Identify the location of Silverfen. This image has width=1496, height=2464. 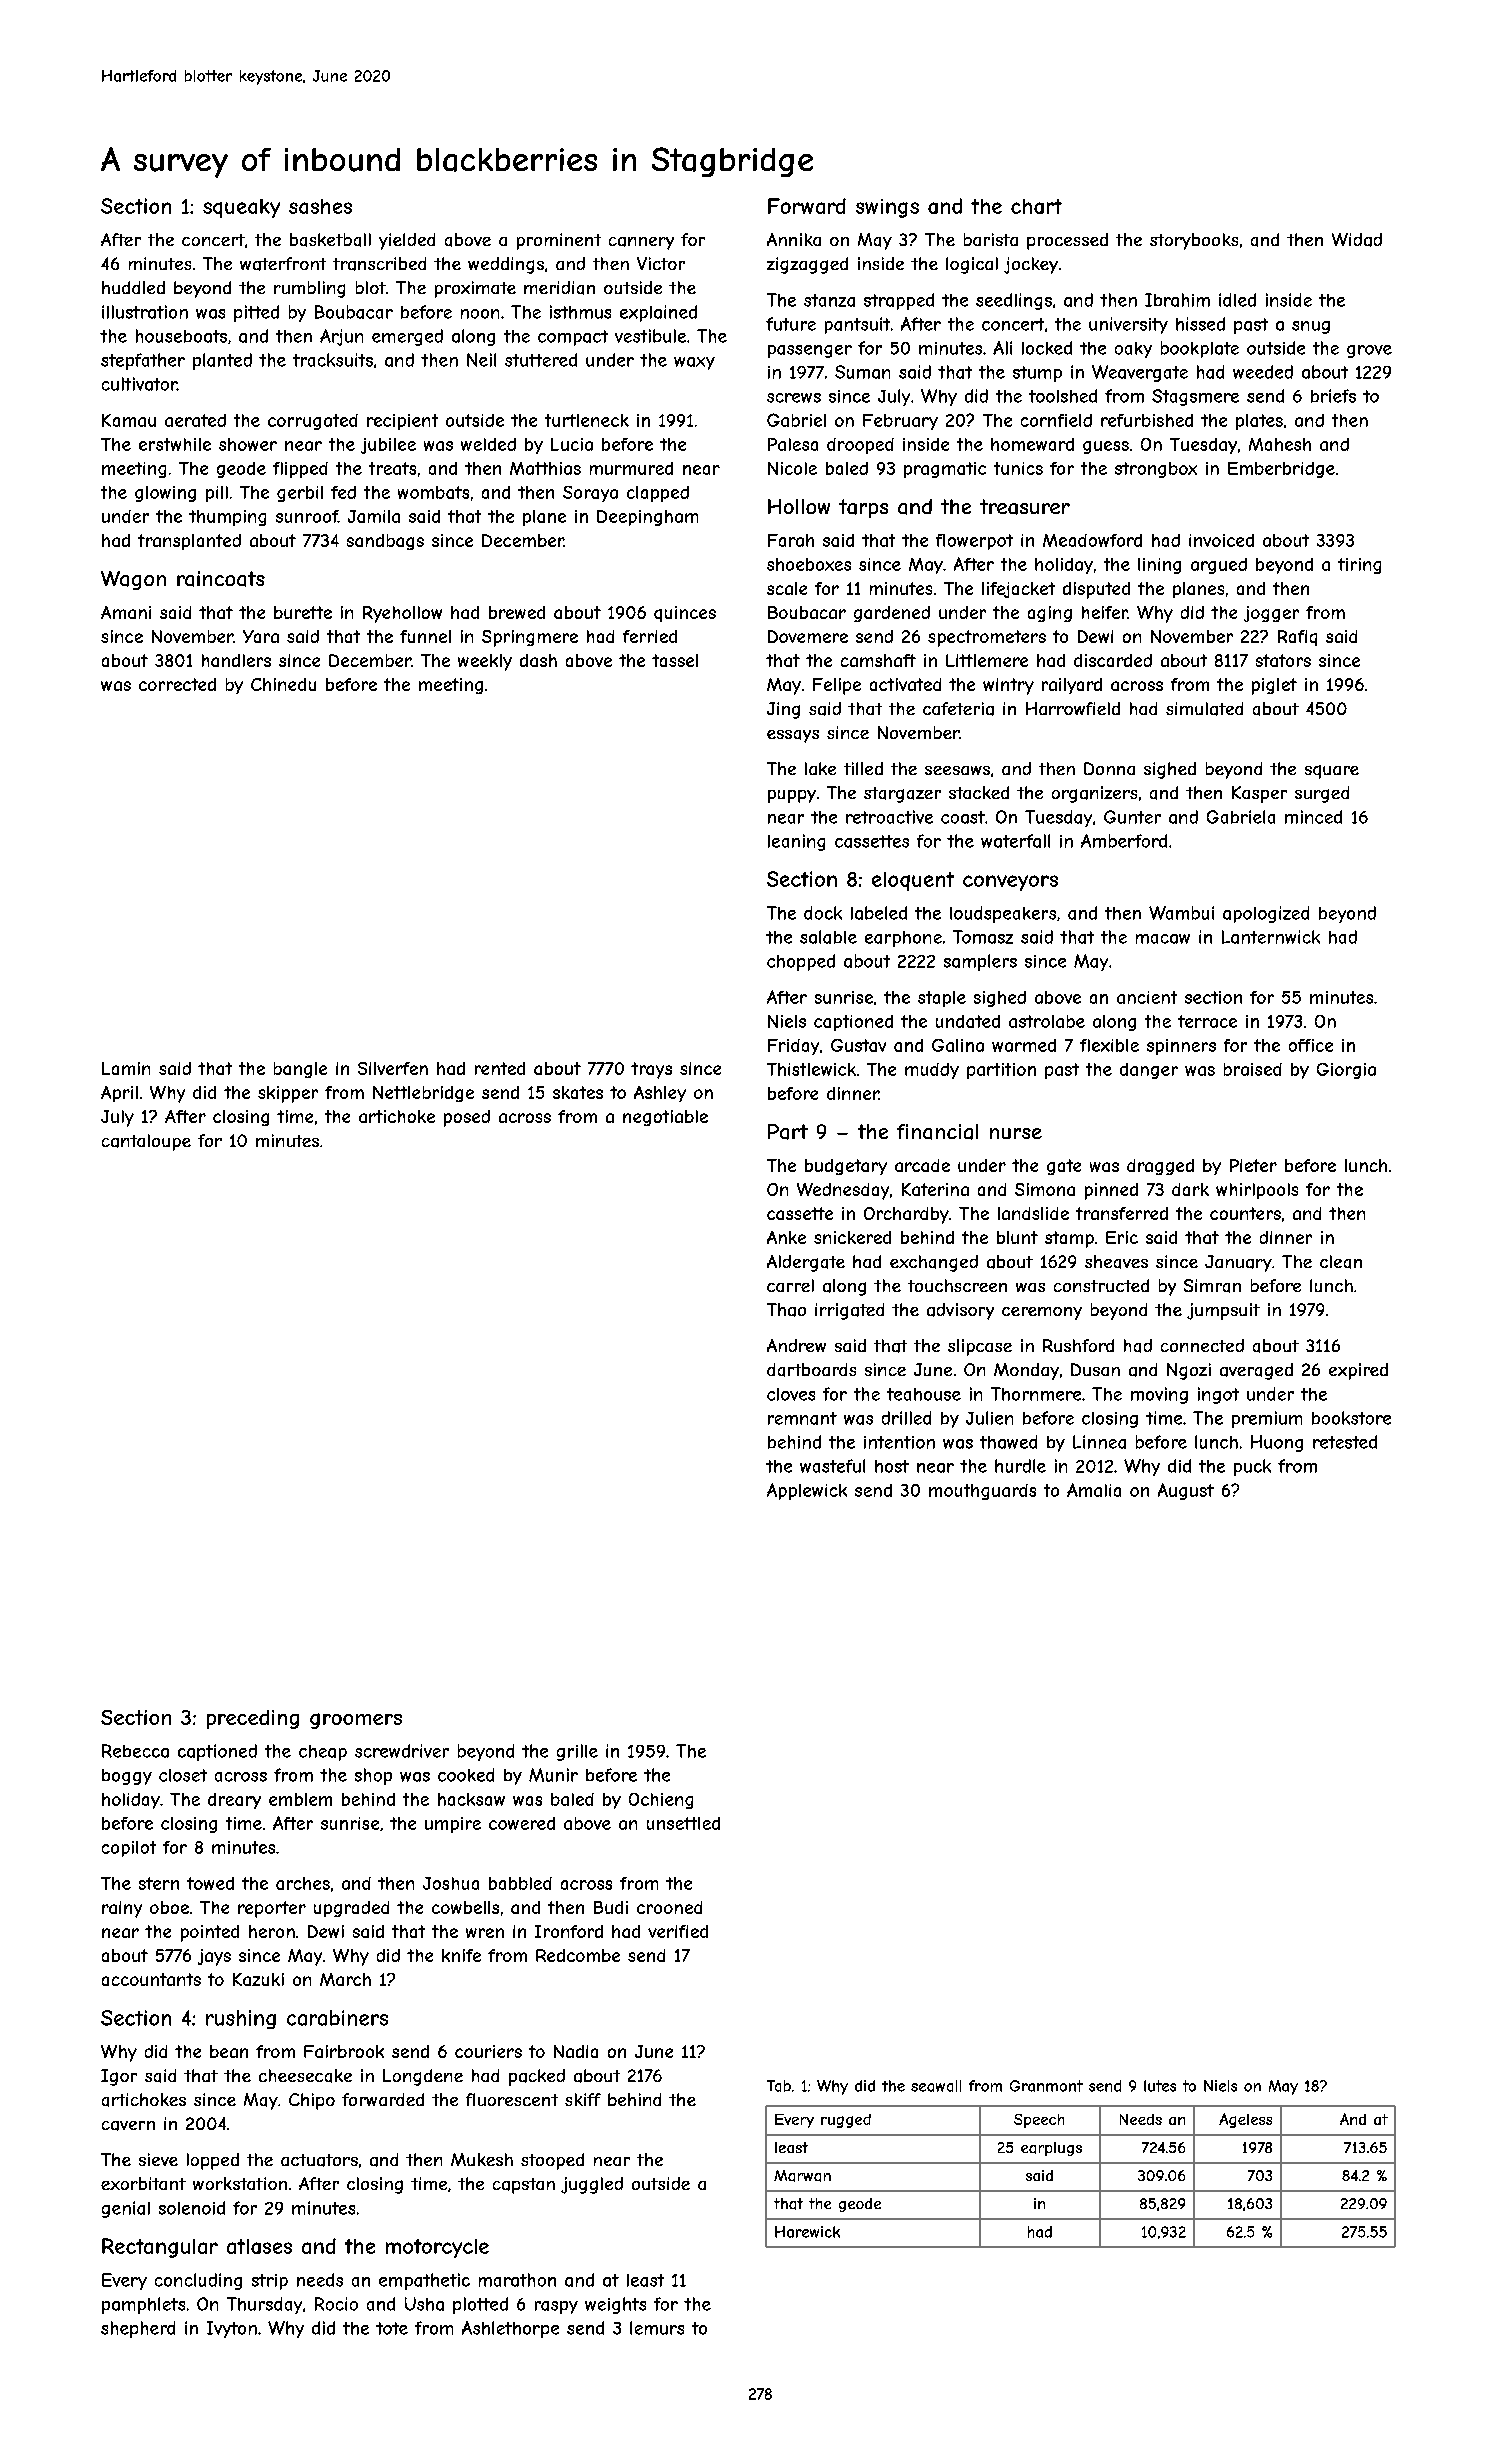
(393, 1068).
